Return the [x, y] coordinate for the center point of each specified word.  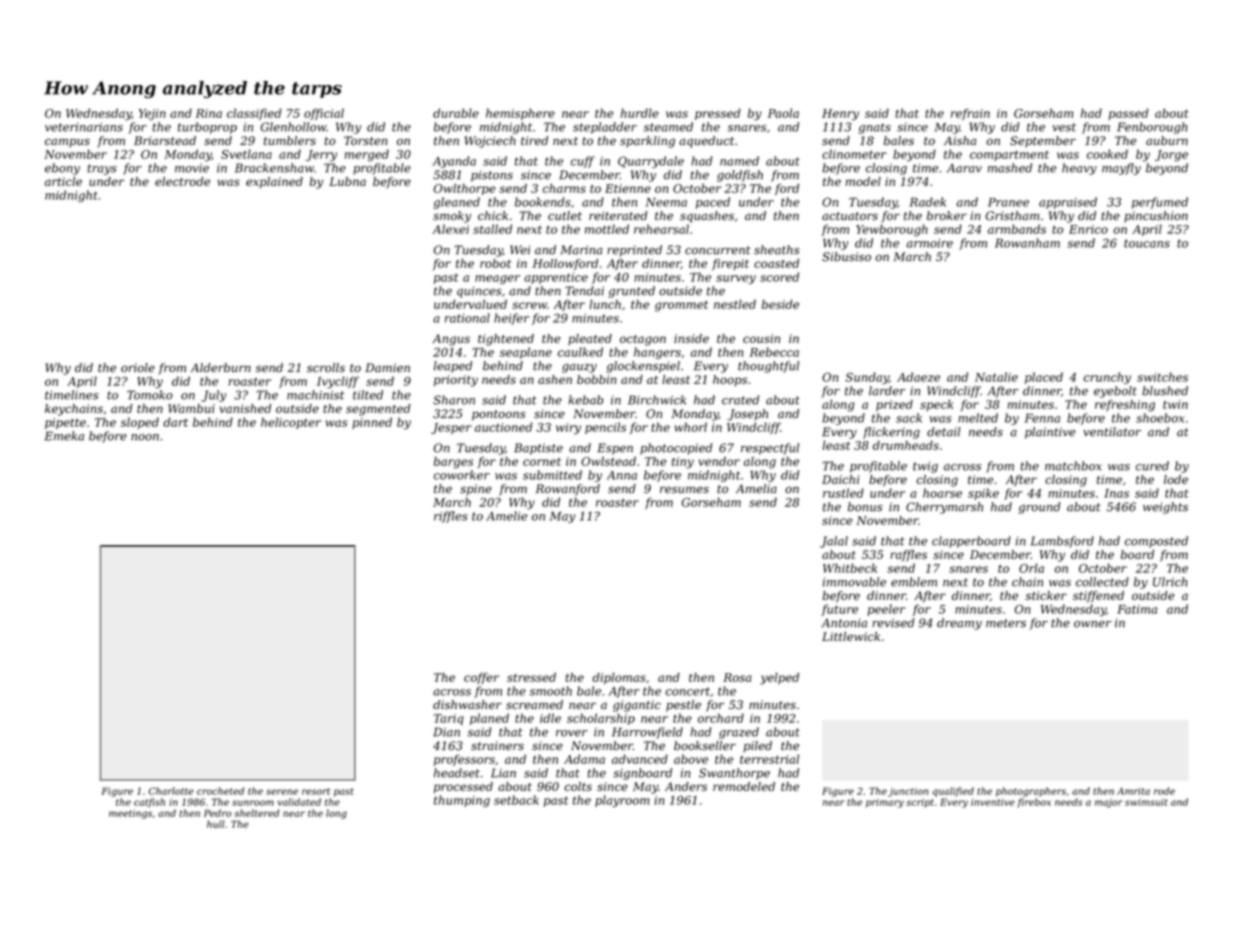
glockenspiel [643, 367]
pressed [718, 114]
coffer [481, 678]
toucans [1147, 243]
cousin [761, 338]
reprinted [634, 251]
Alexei [450, 229]
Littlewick [851, 636]
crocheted [220, 791]
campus [67, 143]
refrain [970, 114]
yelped [779, 679]
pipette [65, 423]
